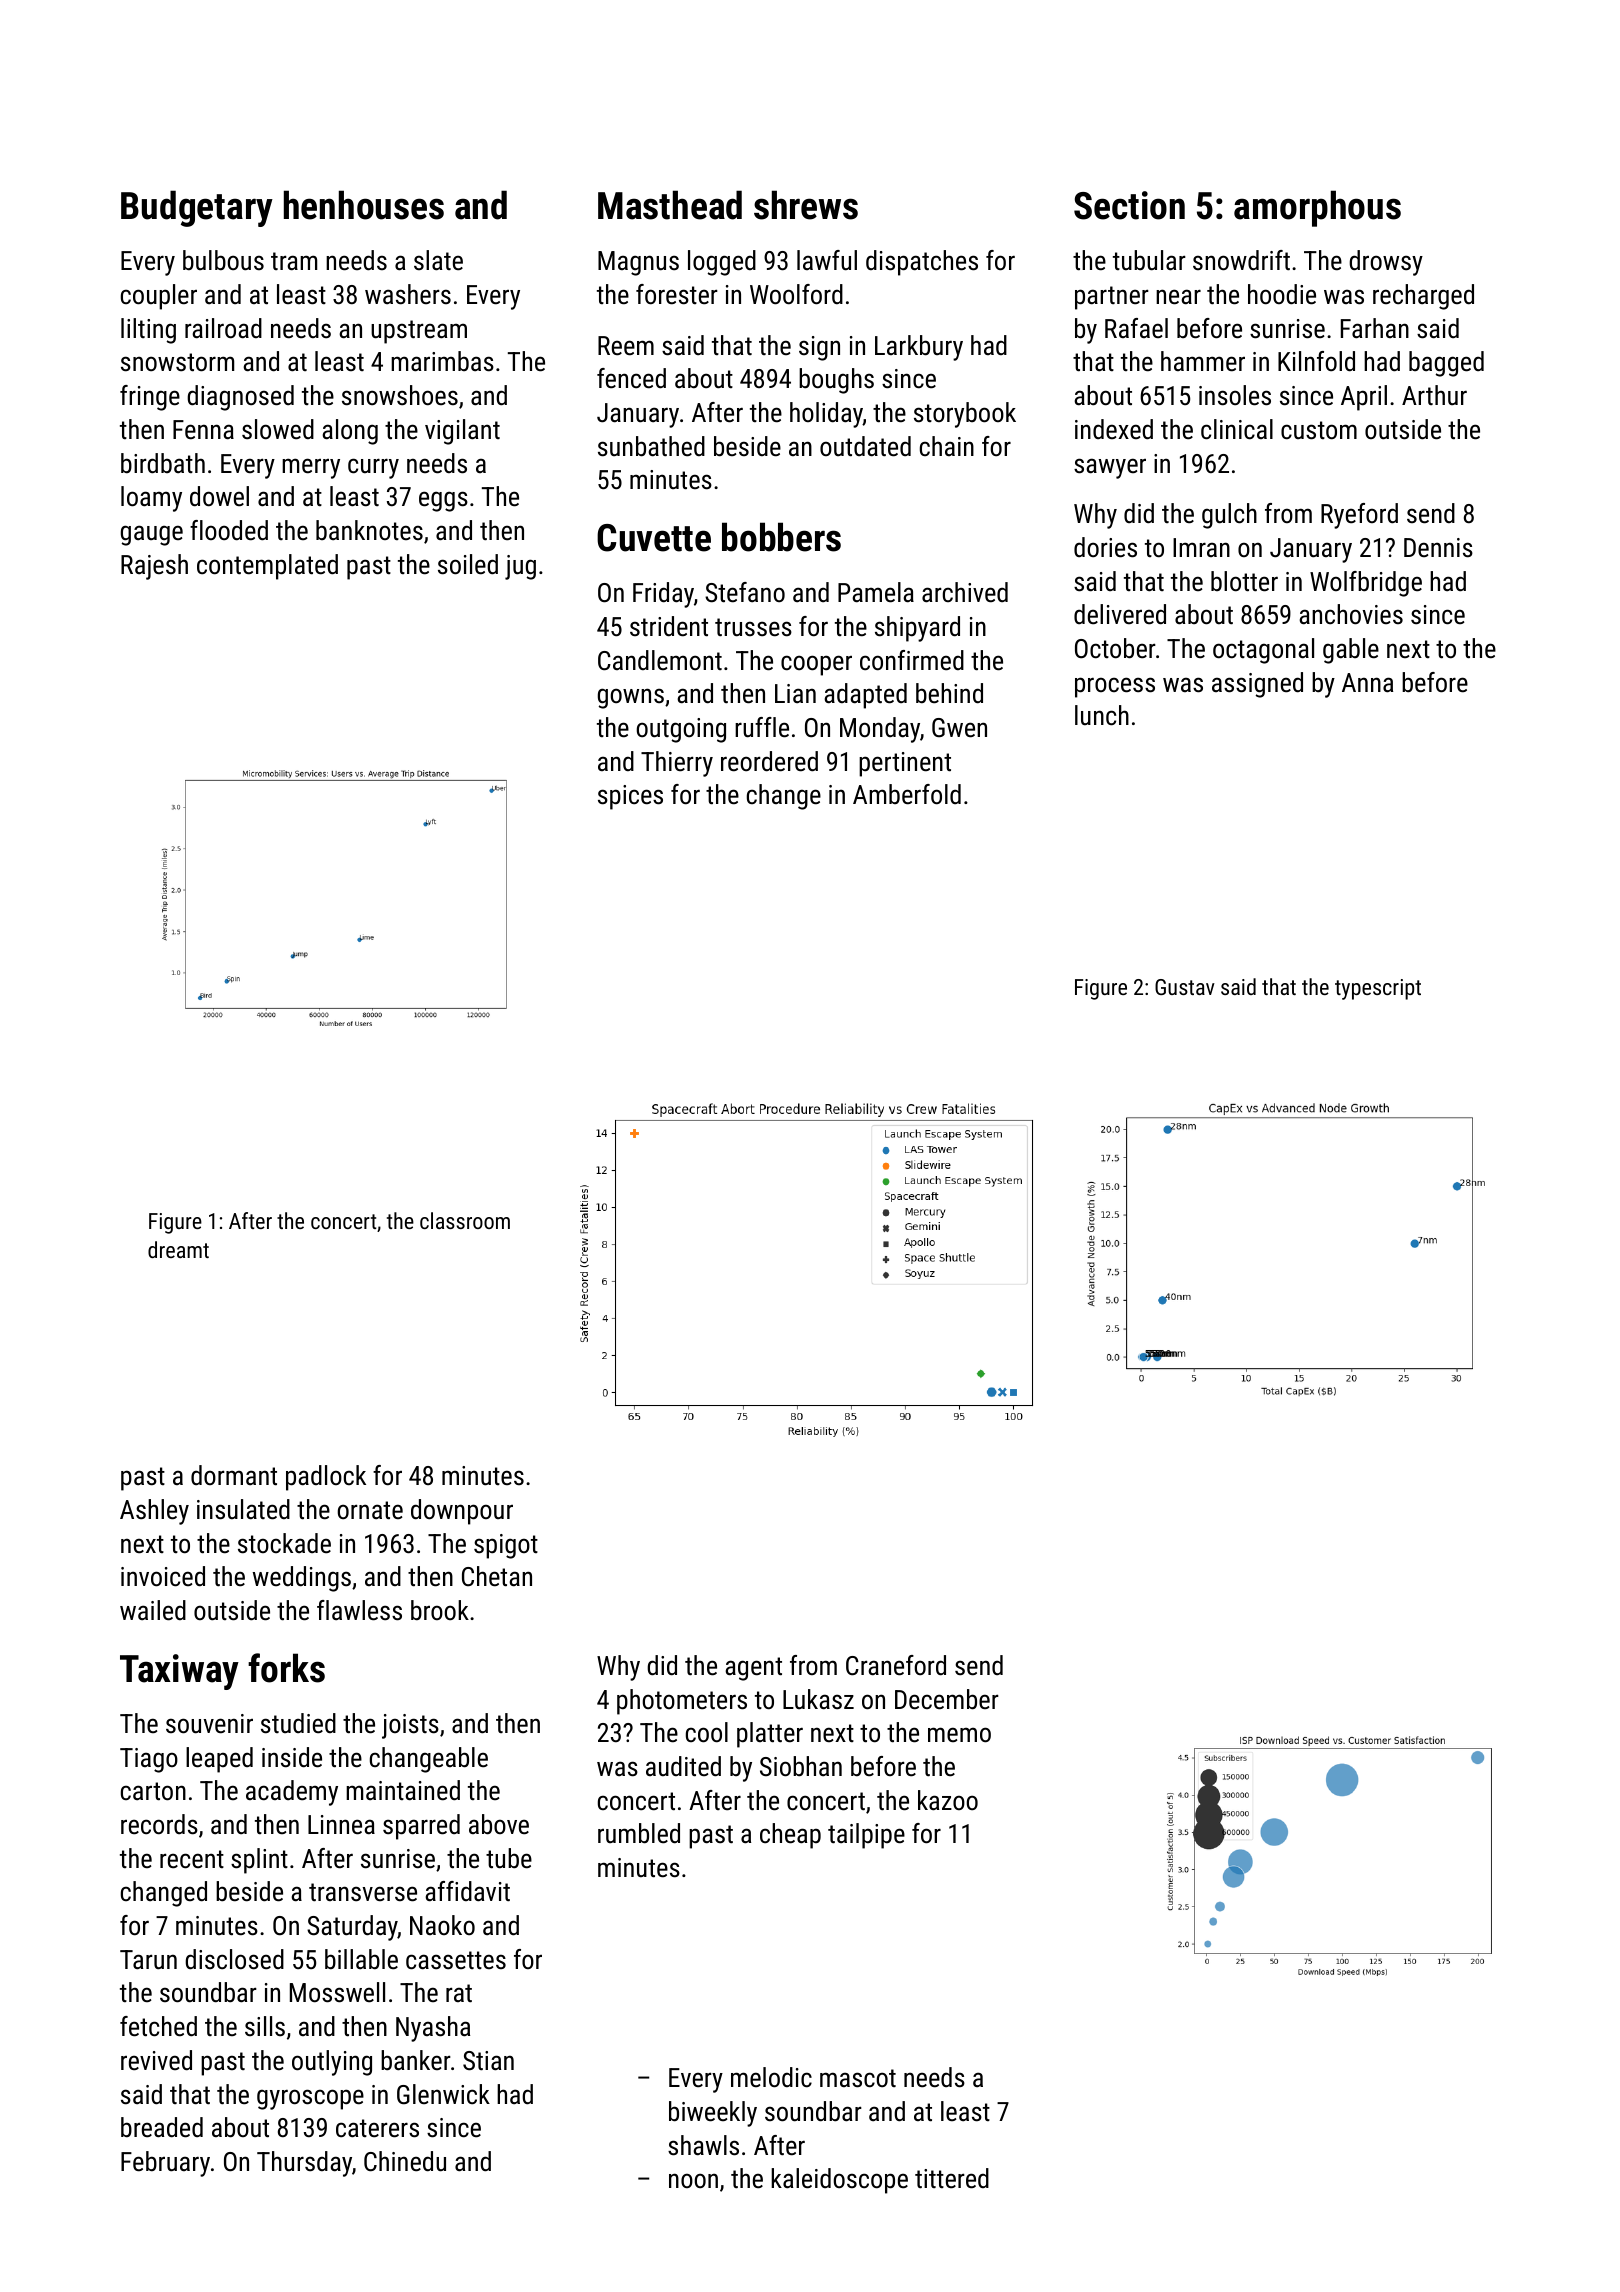 This screenshot has height=2292, width=1620. I want to click on sparred, so click(421, 1827).
